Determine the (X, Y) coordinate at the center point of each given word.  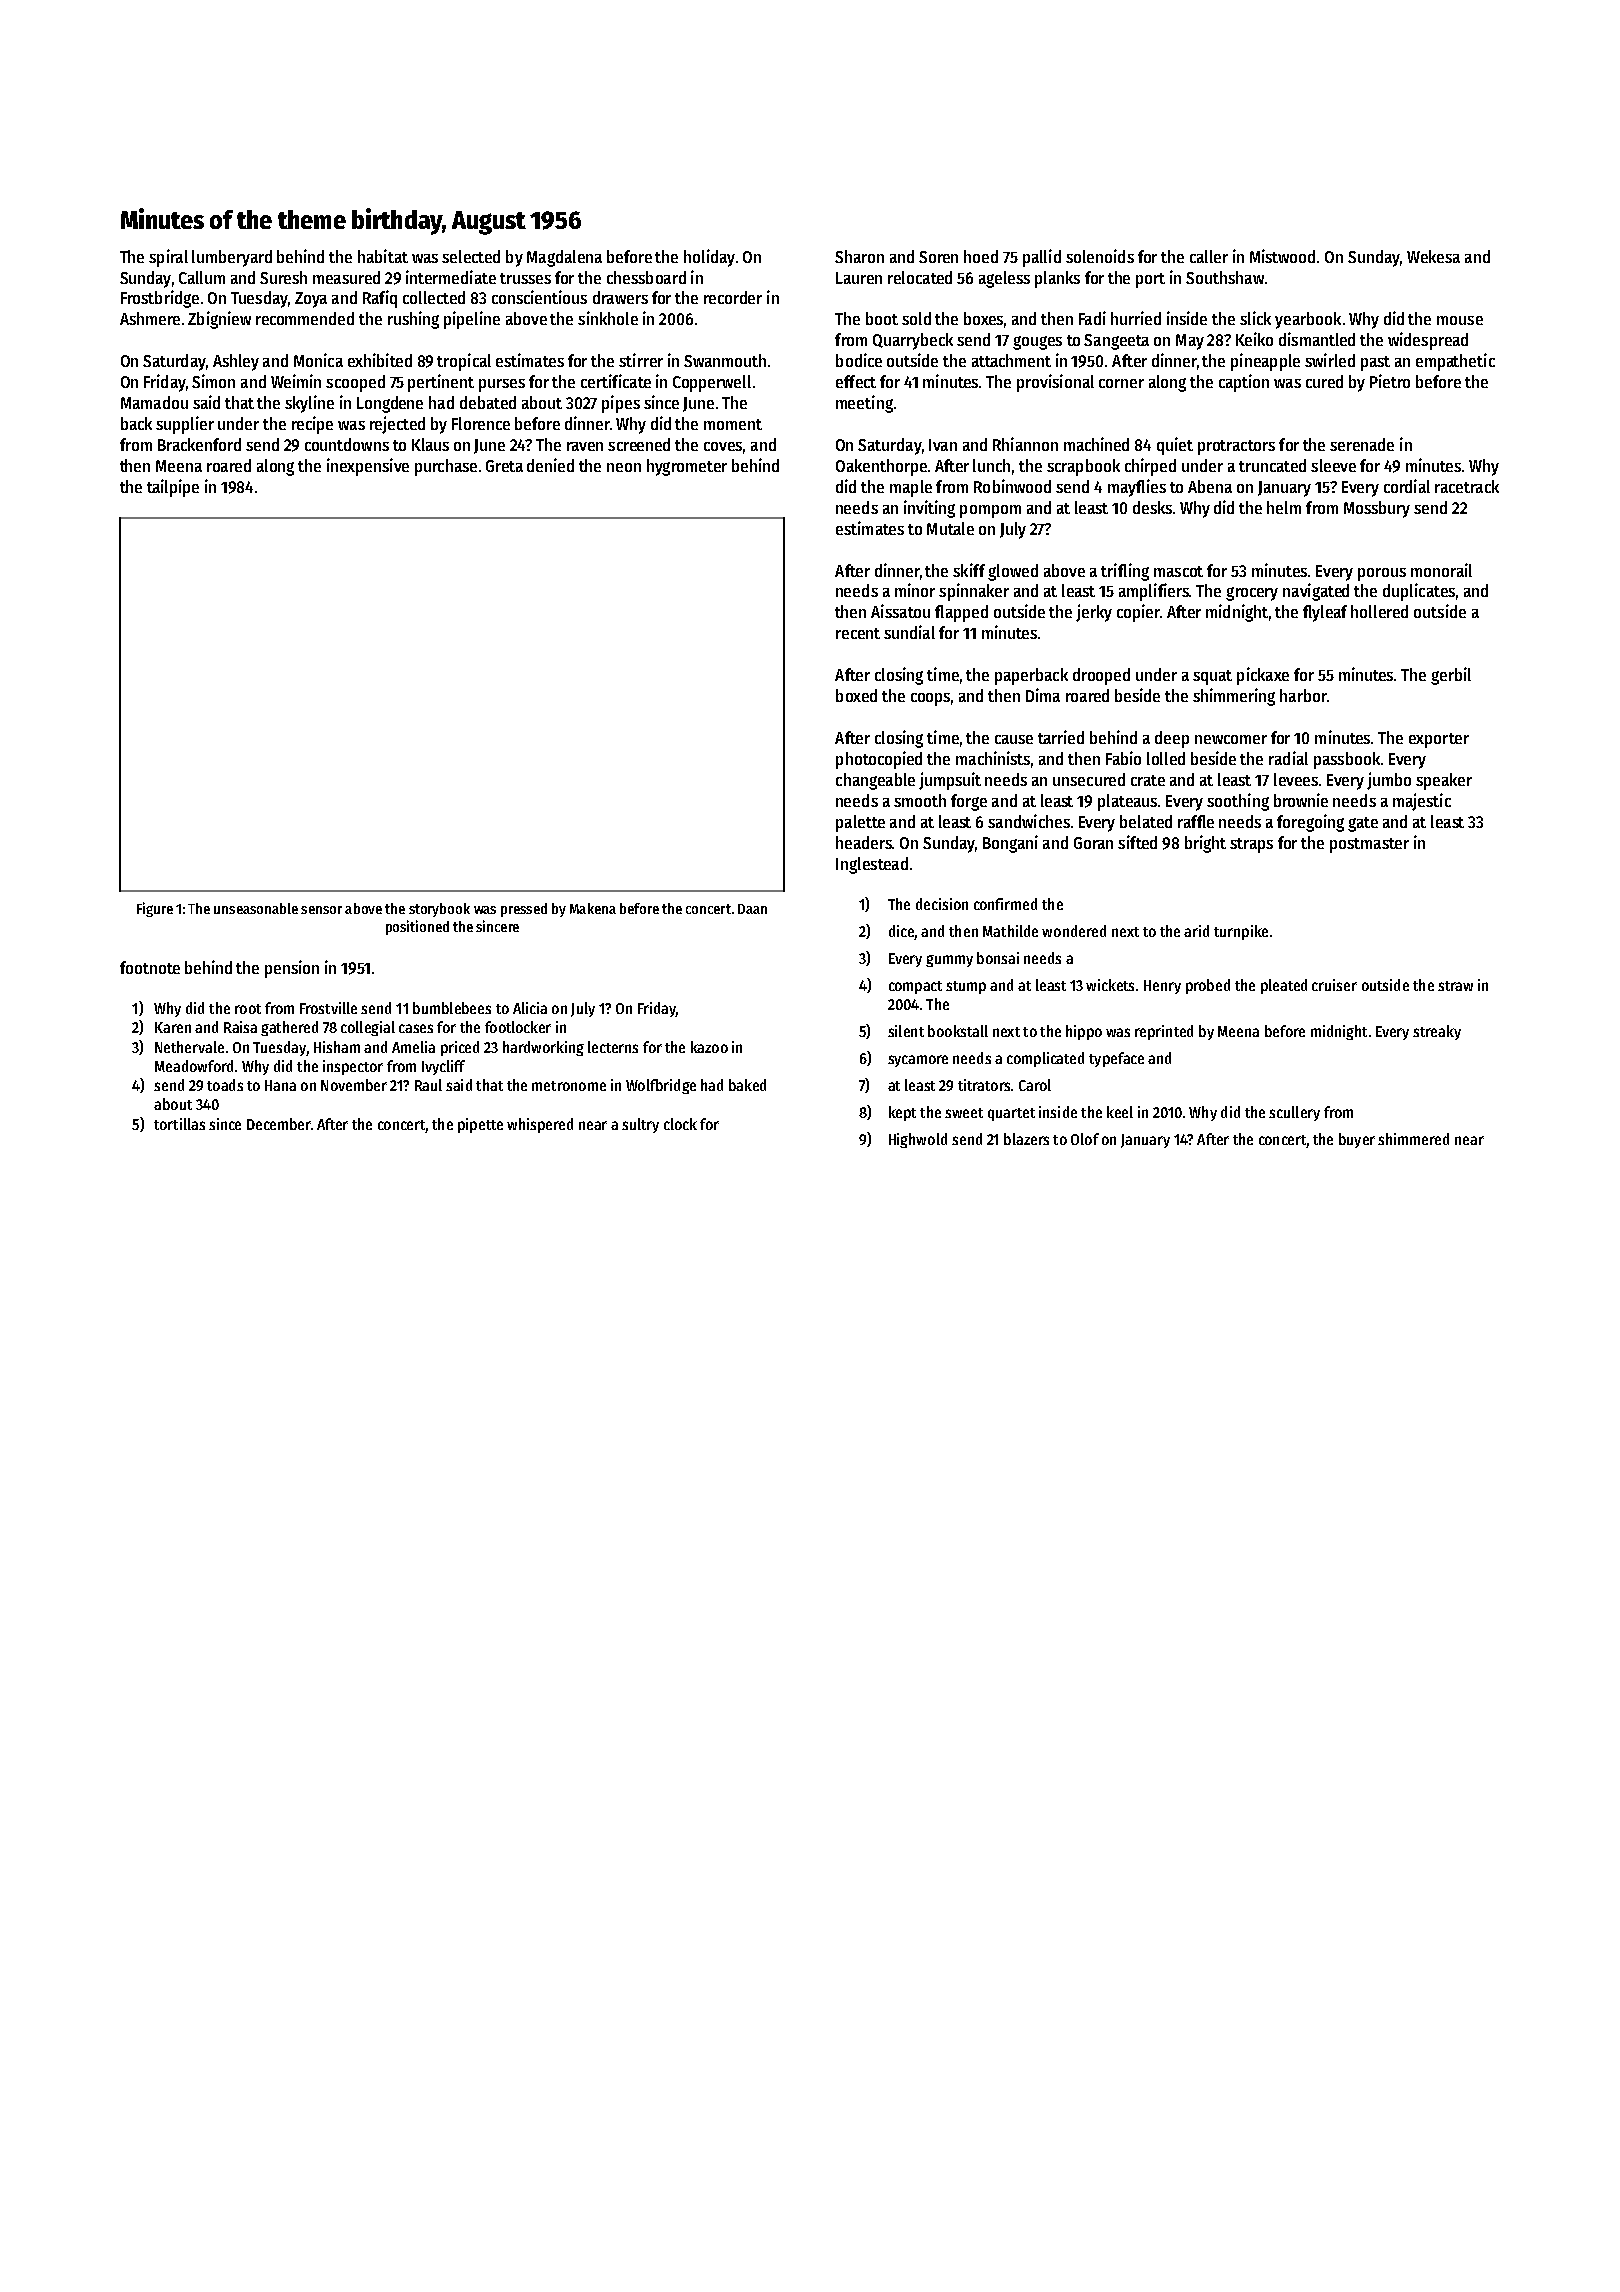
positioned (417, 927)
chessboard (646, 277)
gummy (949, 961)
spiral (168, 258)
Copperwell (712, 383)
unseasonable (256, 908)
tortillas (179, 1124)
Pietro (1390, 381)
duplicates (1419, 592)
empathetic (1455, 362)
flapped (961, 613)
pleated (1284, 986)
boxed (856, 695)
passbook (1347, 760)
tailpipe (173, 488)
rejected (397, 425)
